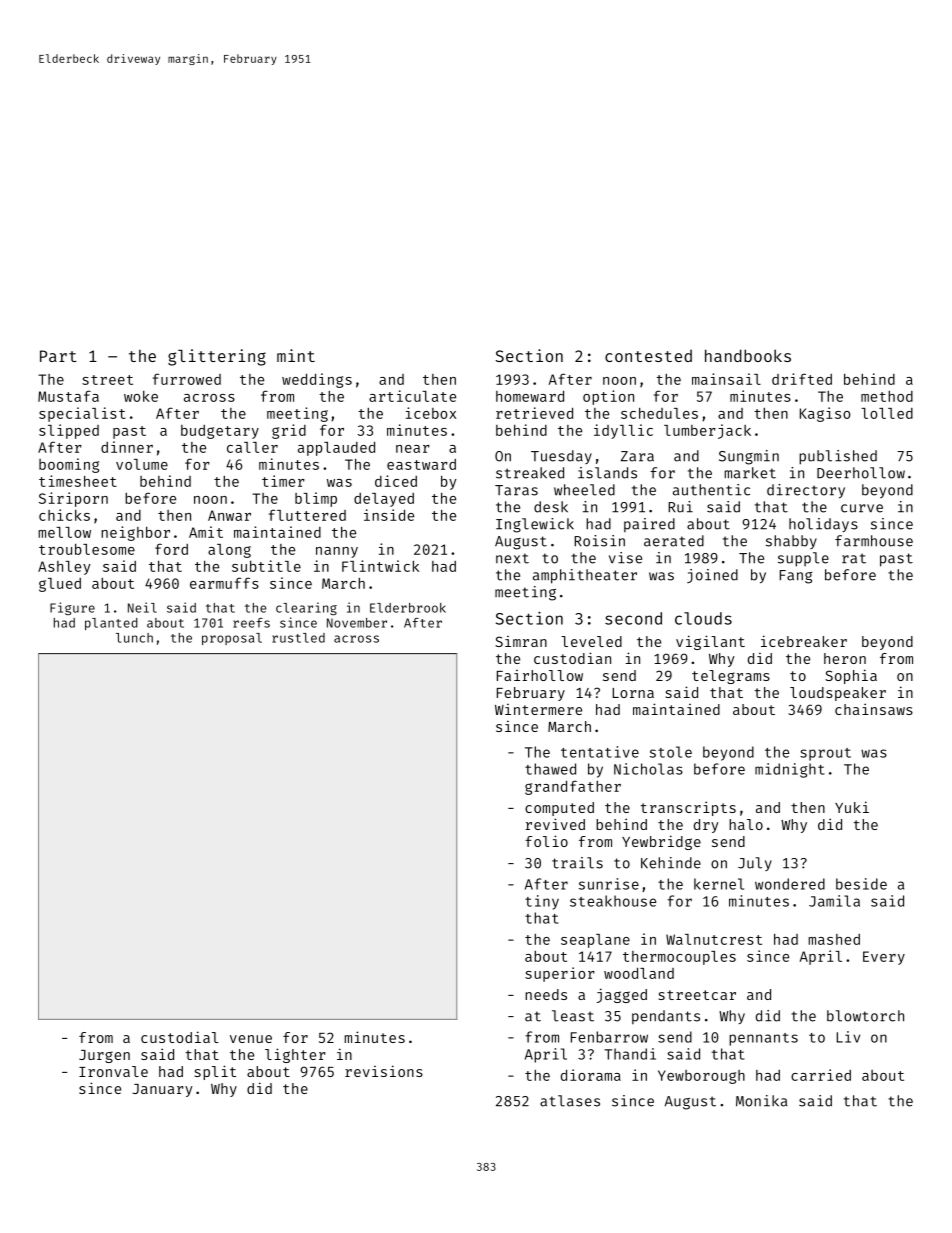 The image size is (952, 1233). What do you see at coordinates (58, 356) in the document?
I see `Part` at bounding box center [58, 356].
